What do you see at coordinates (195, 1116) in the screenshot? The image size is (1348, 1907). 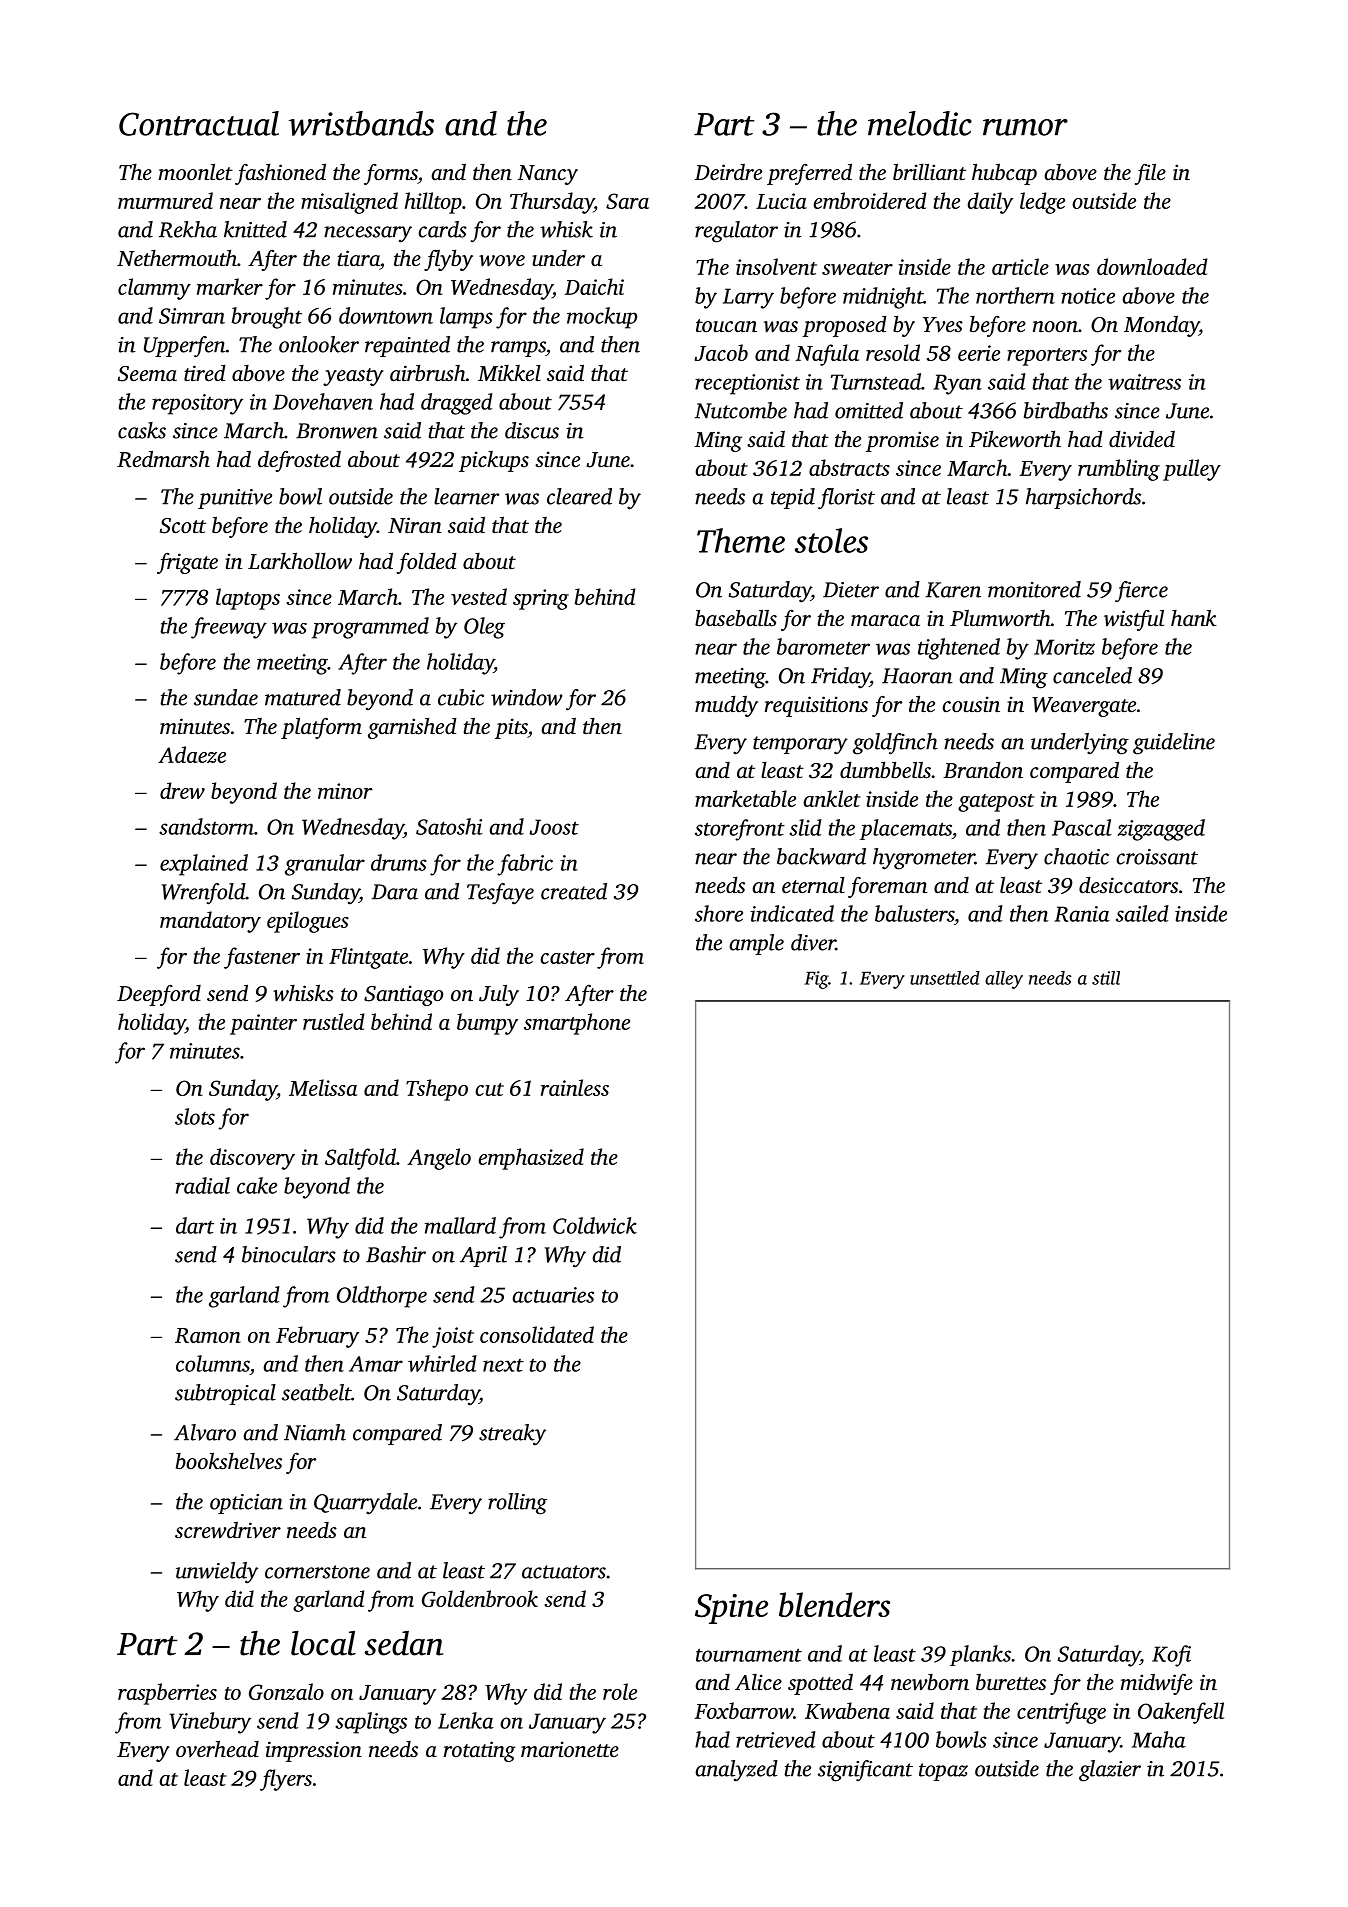 I see `slots` at bounding box center [195, 1116].
